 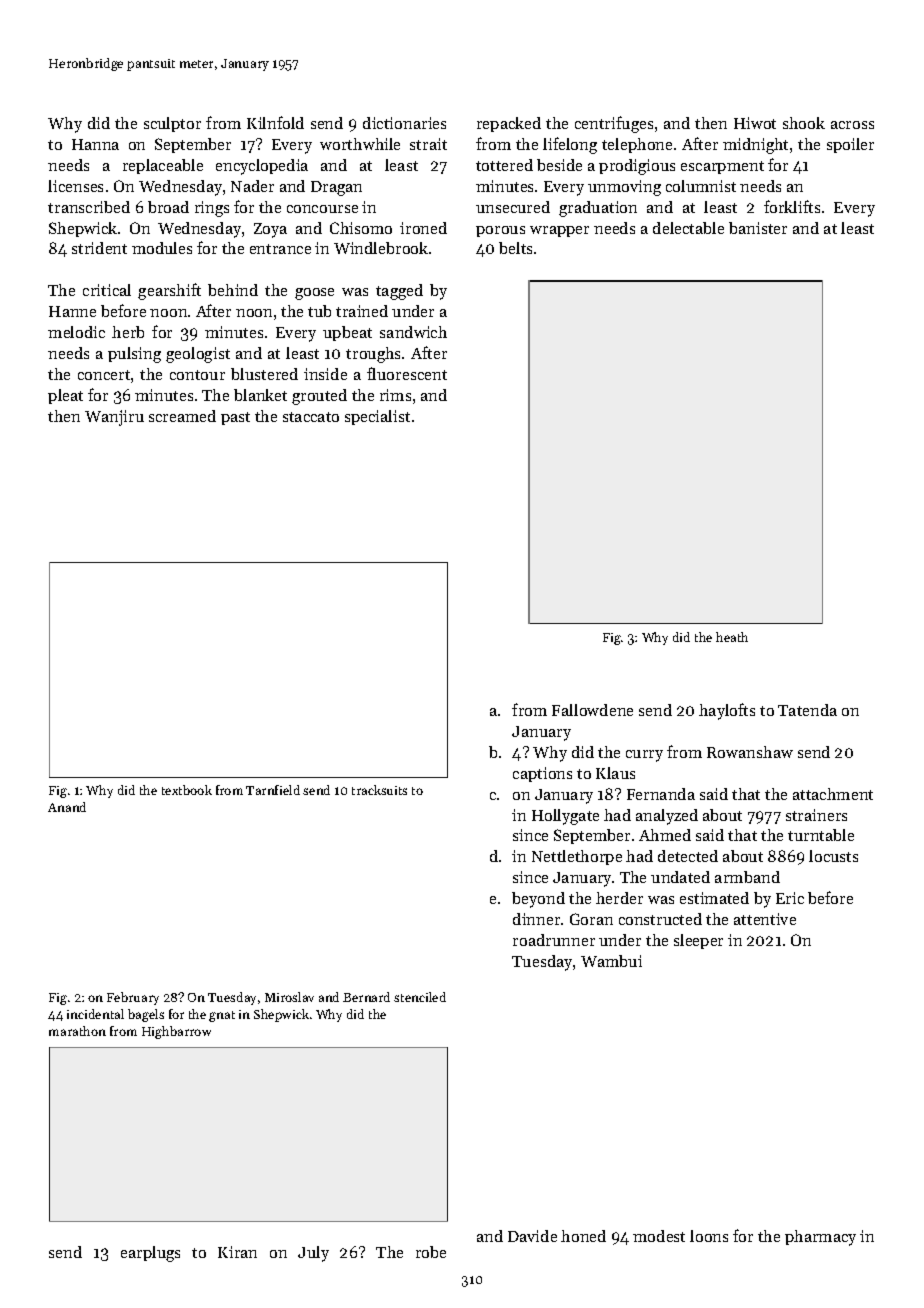 What do you see at coordinates (644, 756) in the image?
I see `curry` at bounding box center [644, 756].
